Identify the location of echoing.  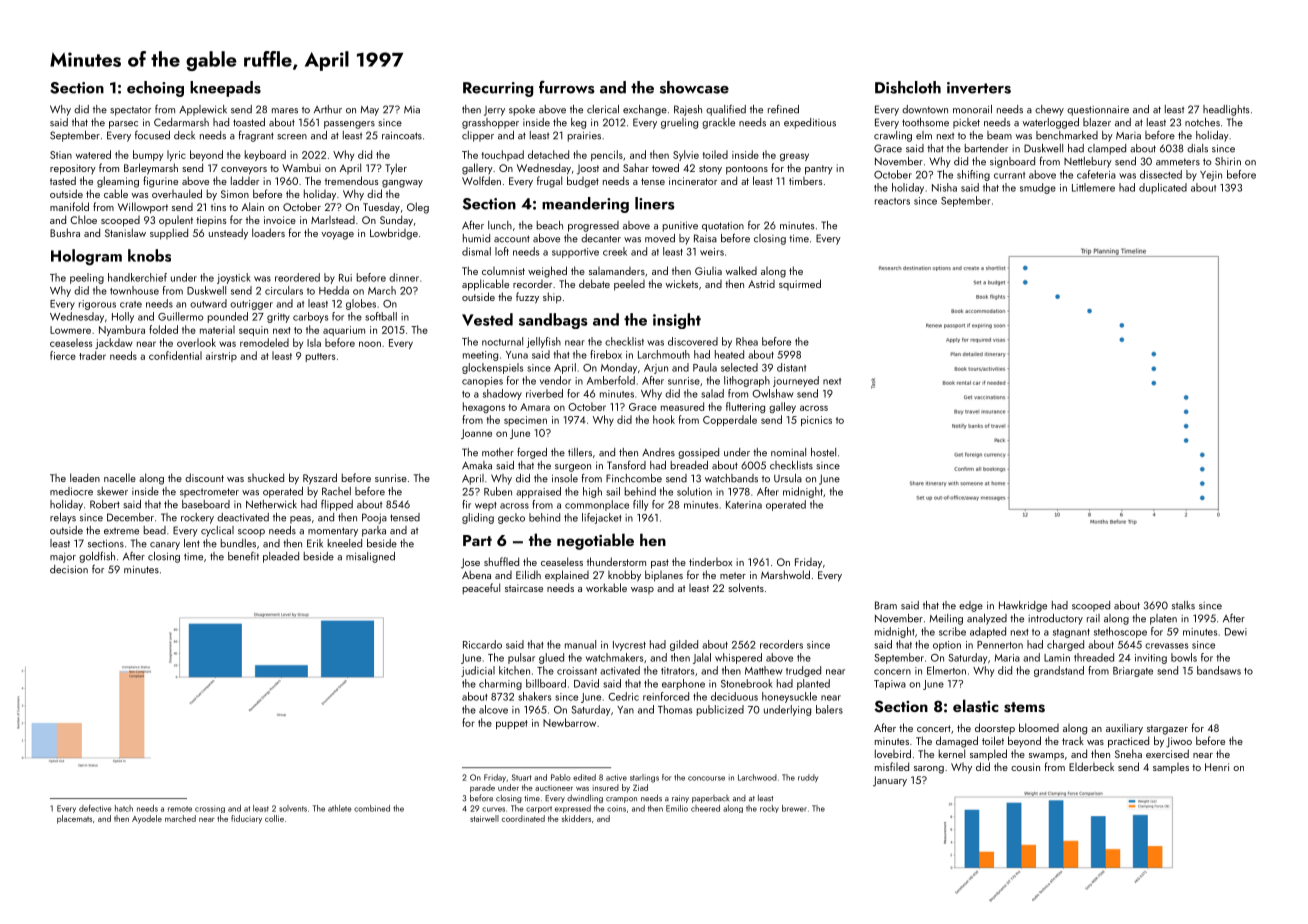
(155, 89).
